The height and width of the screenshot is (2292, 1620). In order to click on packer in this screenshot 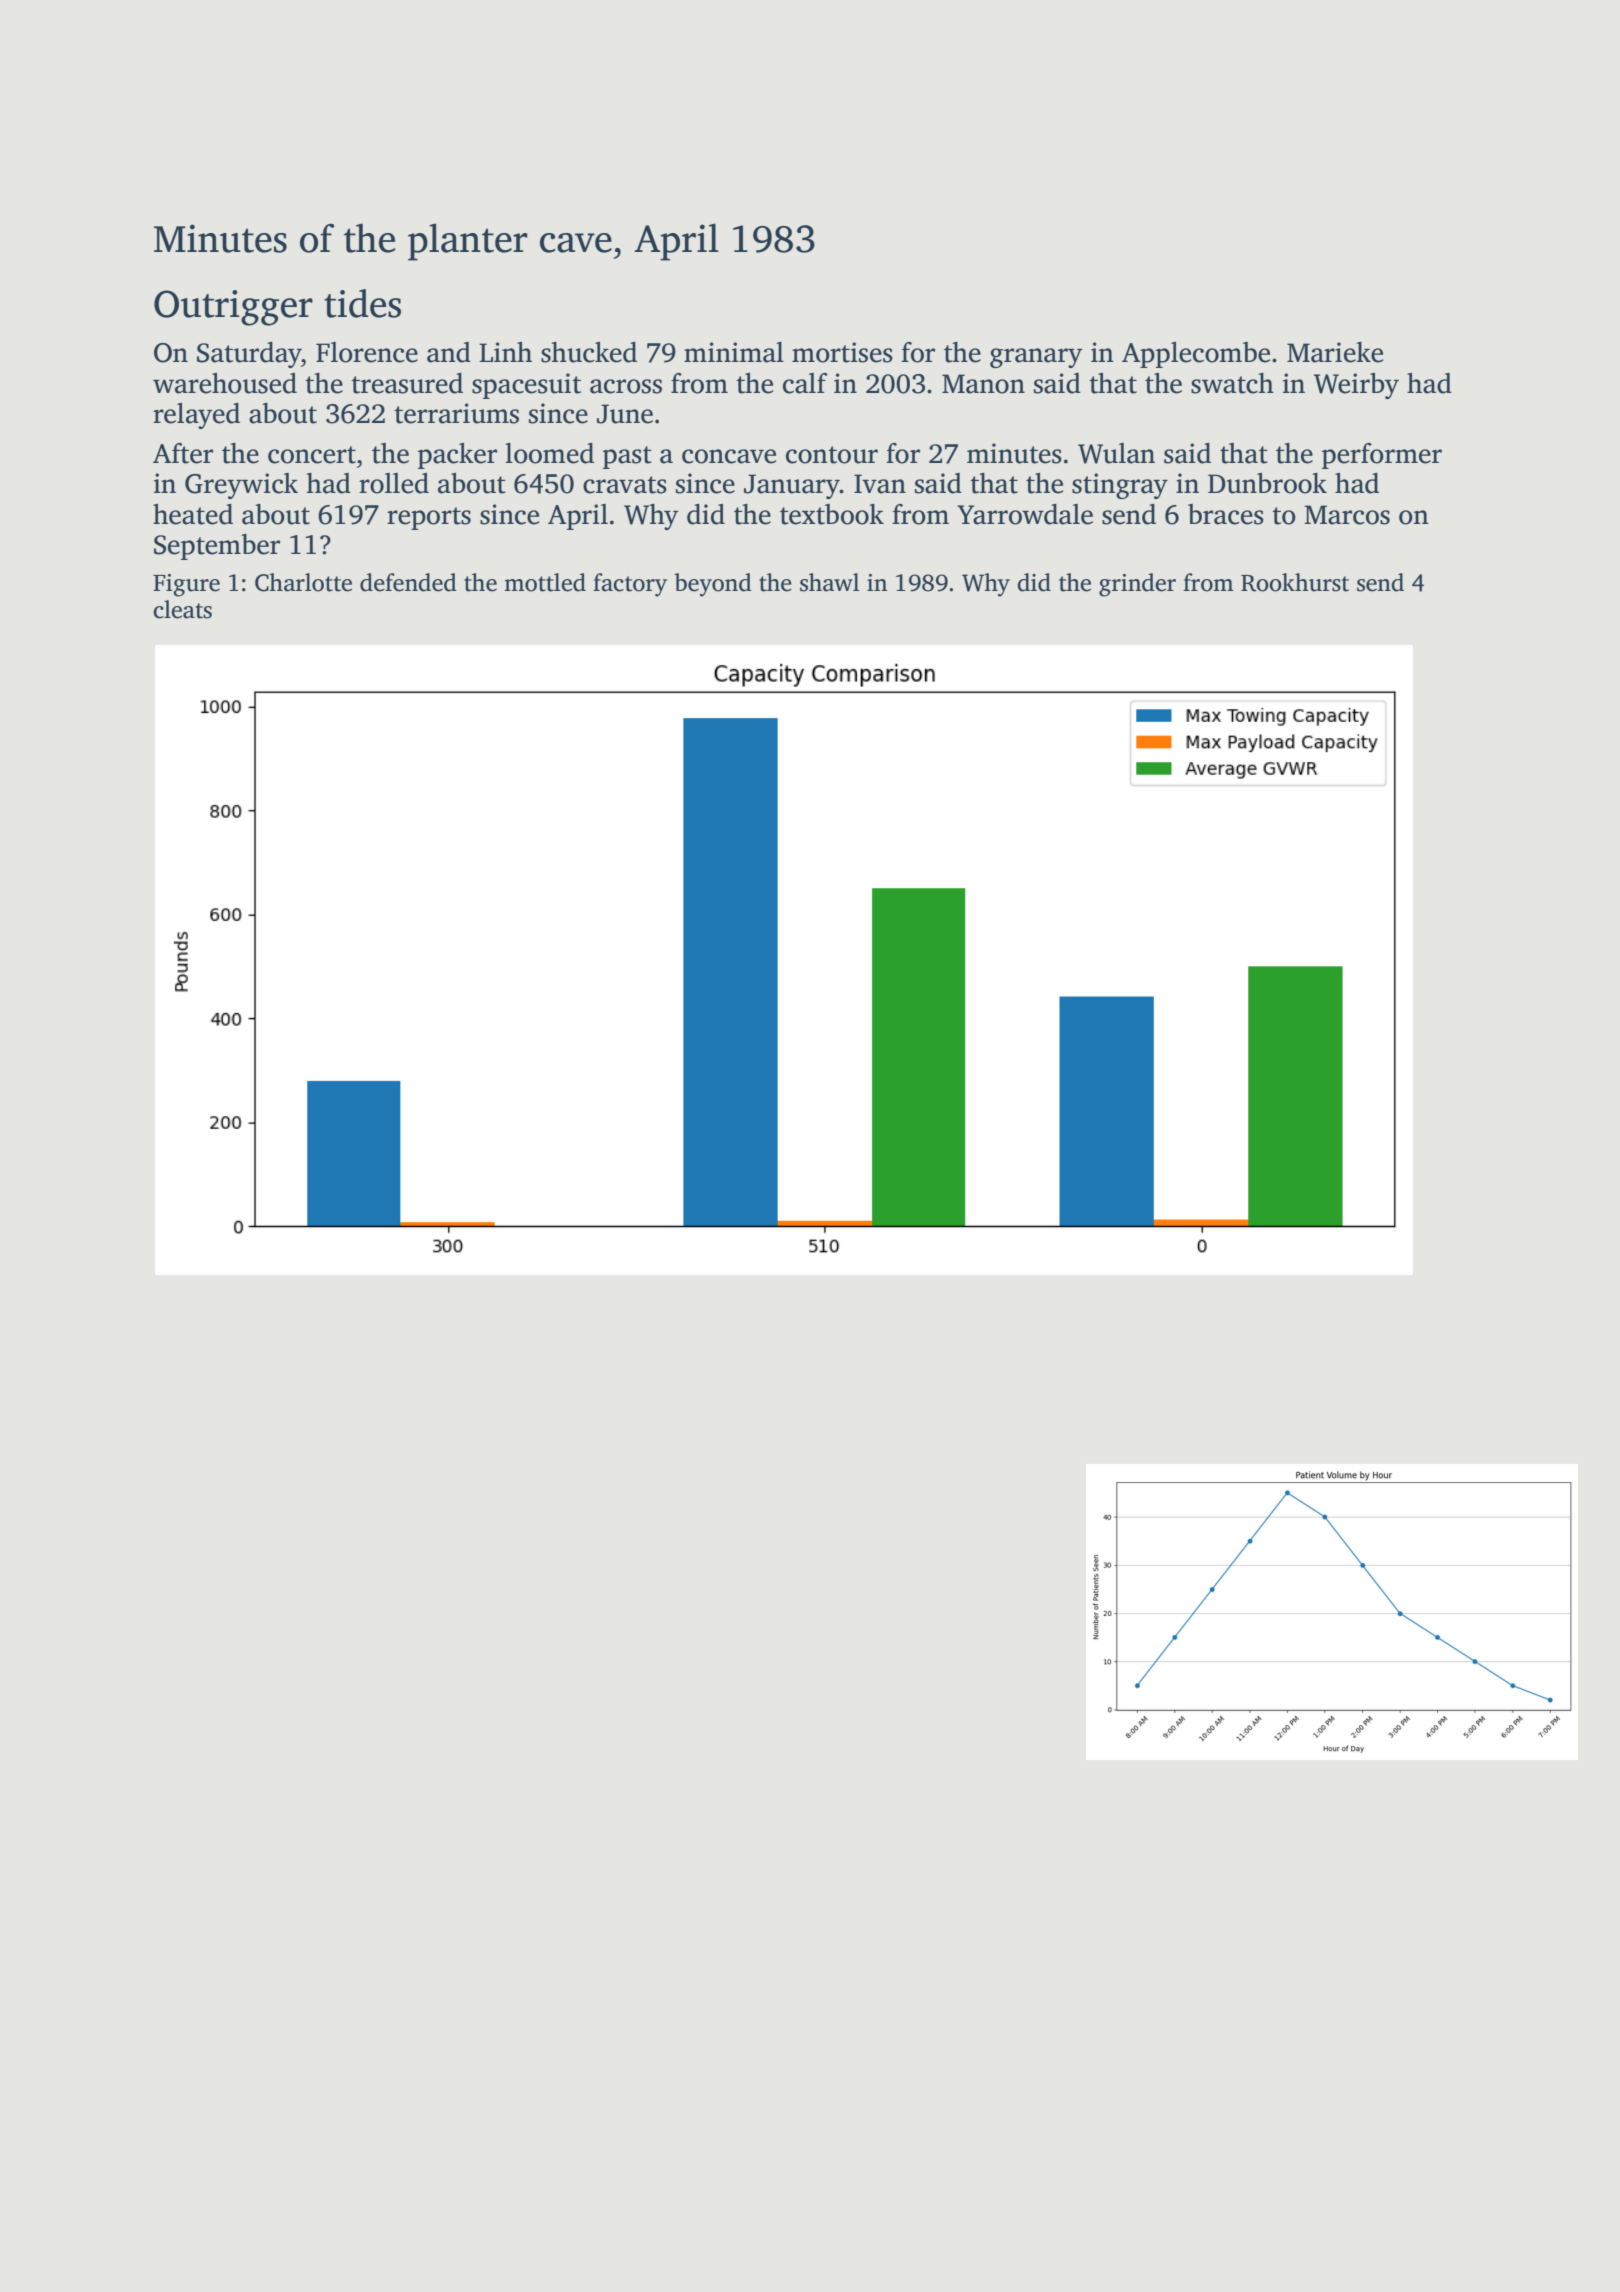, I will do `click(457, 456)`.
